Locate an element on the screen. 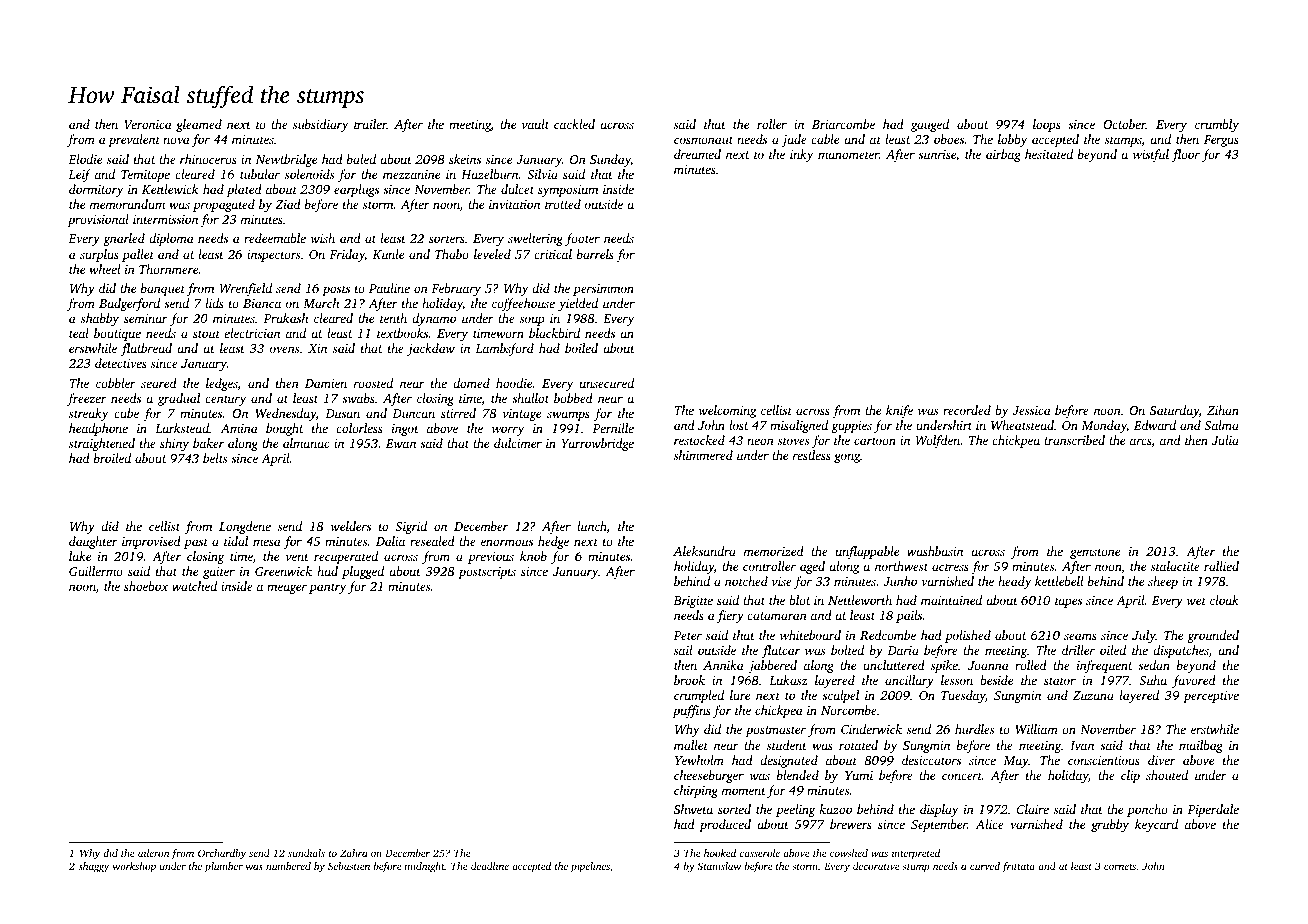  Pauline is located at coordinates (389, 288).
